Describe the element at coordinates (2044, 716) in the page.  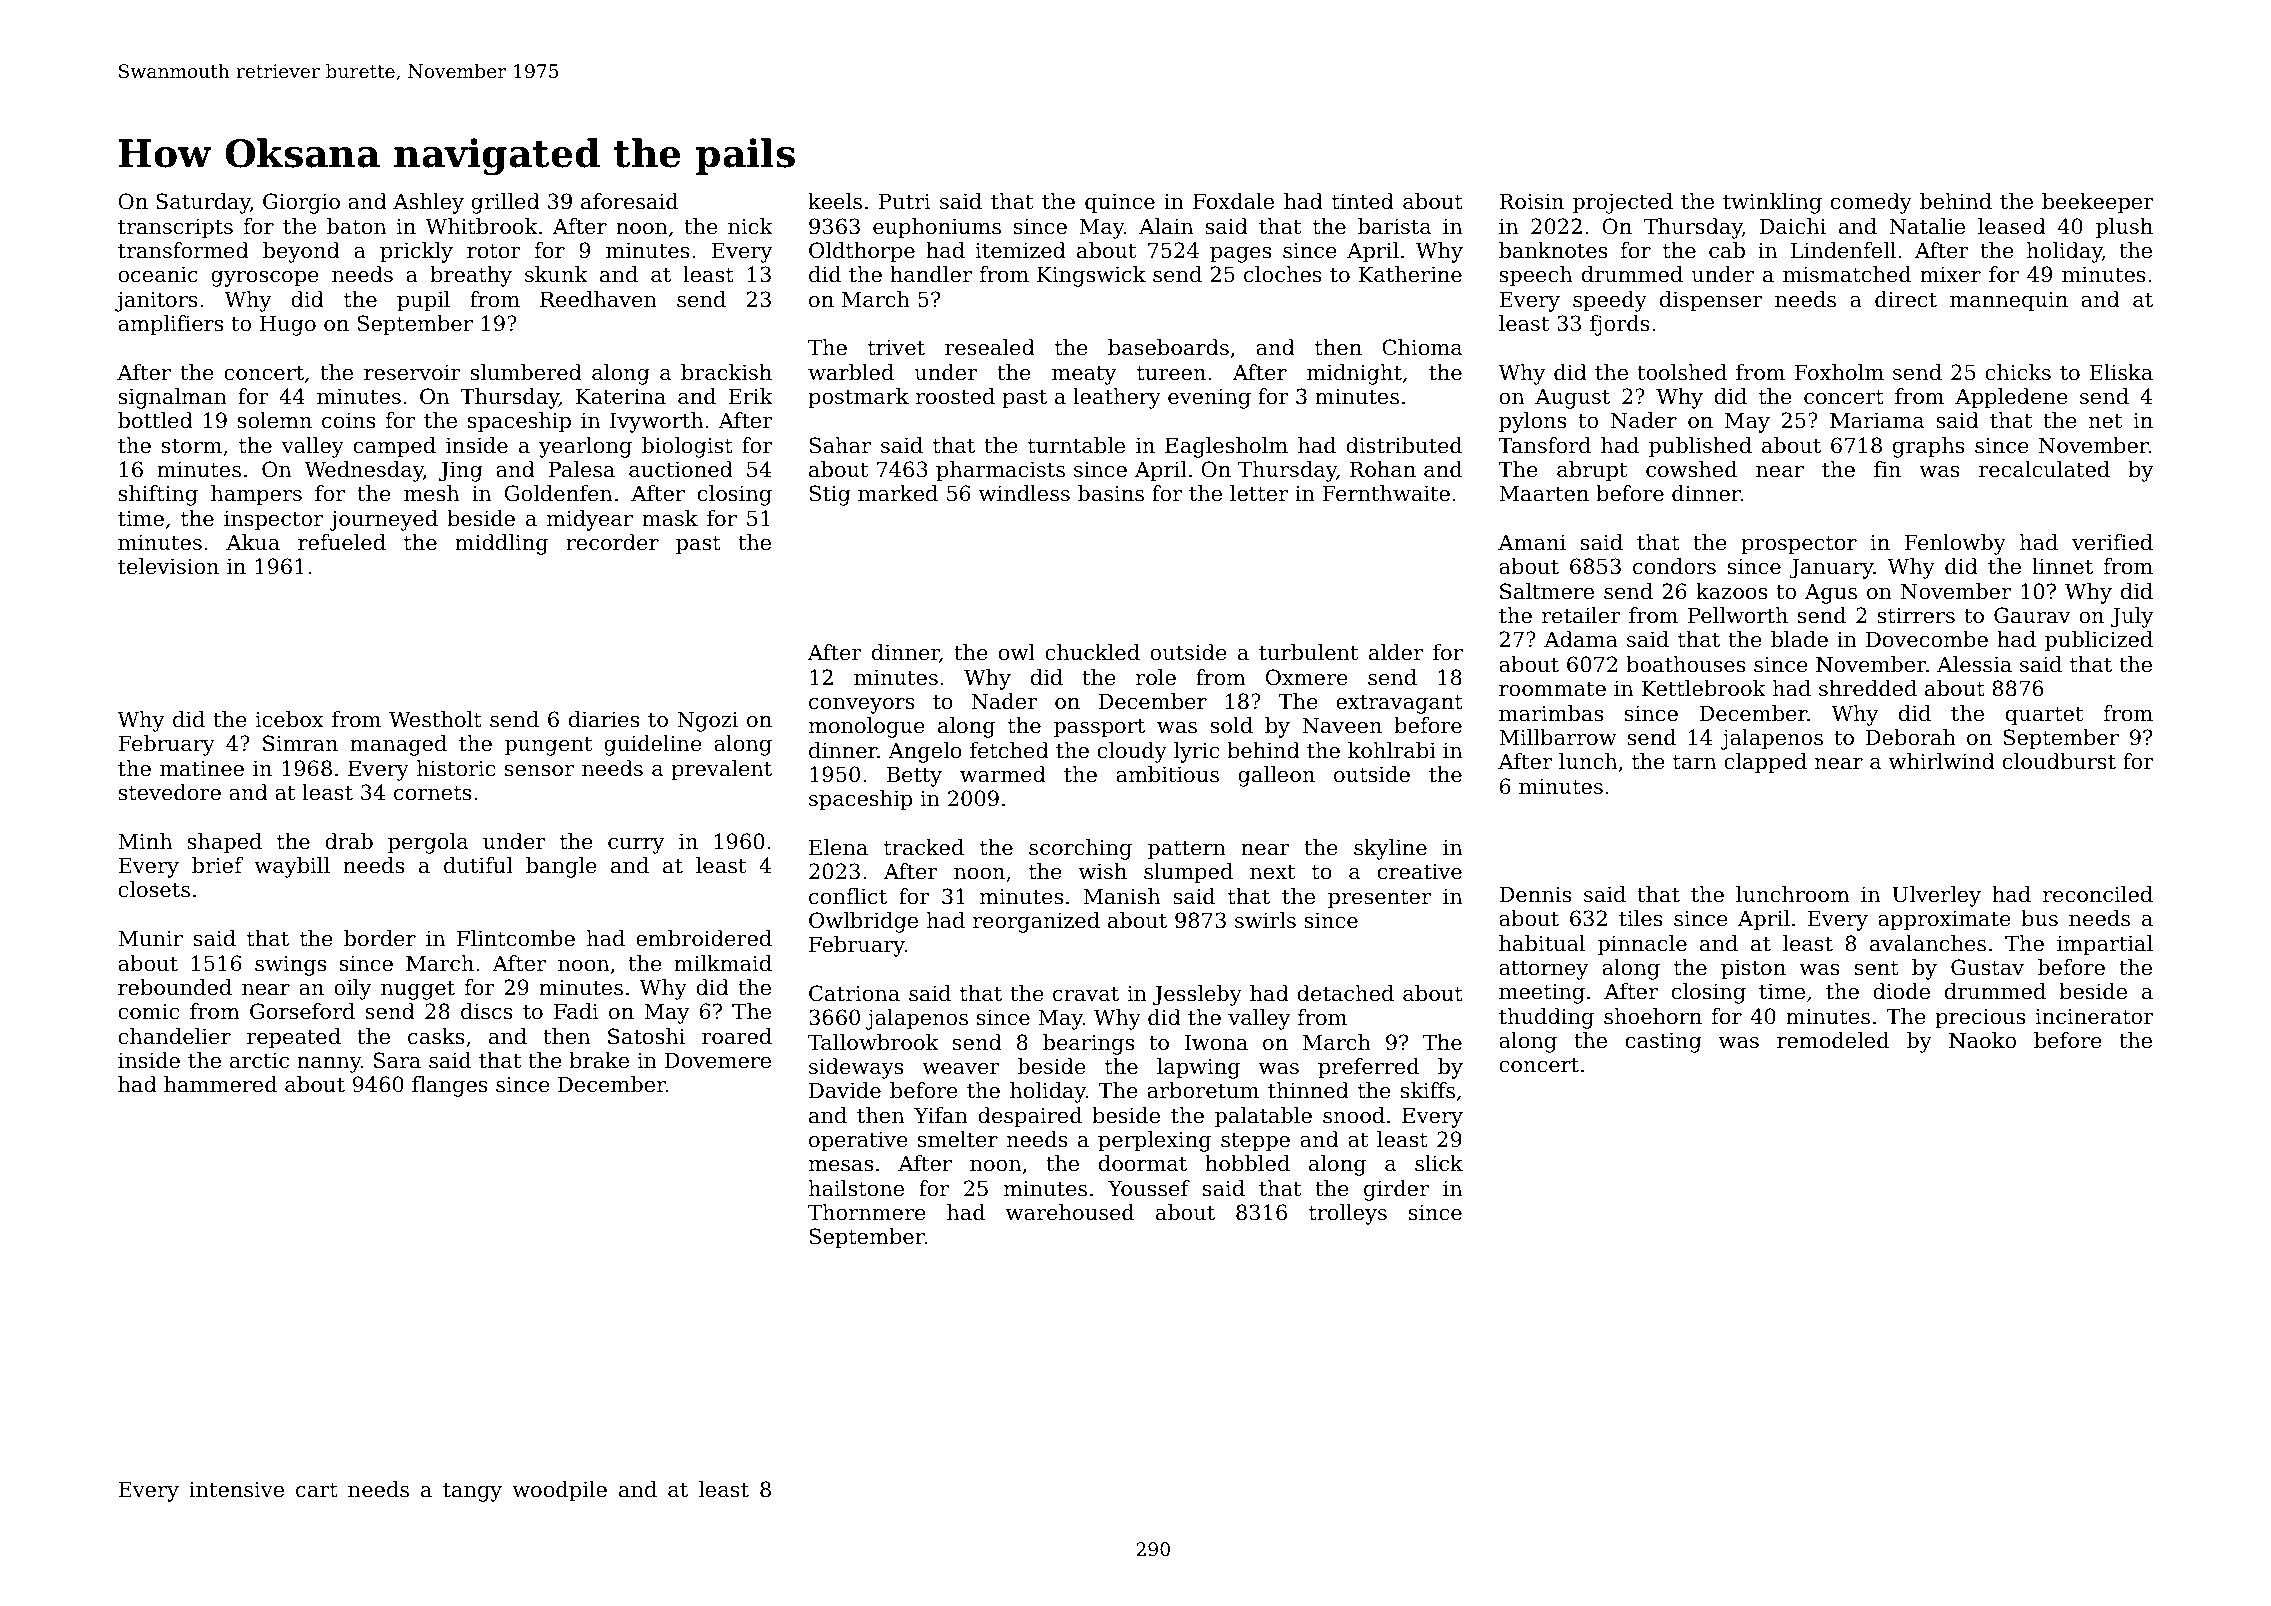
I see `quartet` at that location.
